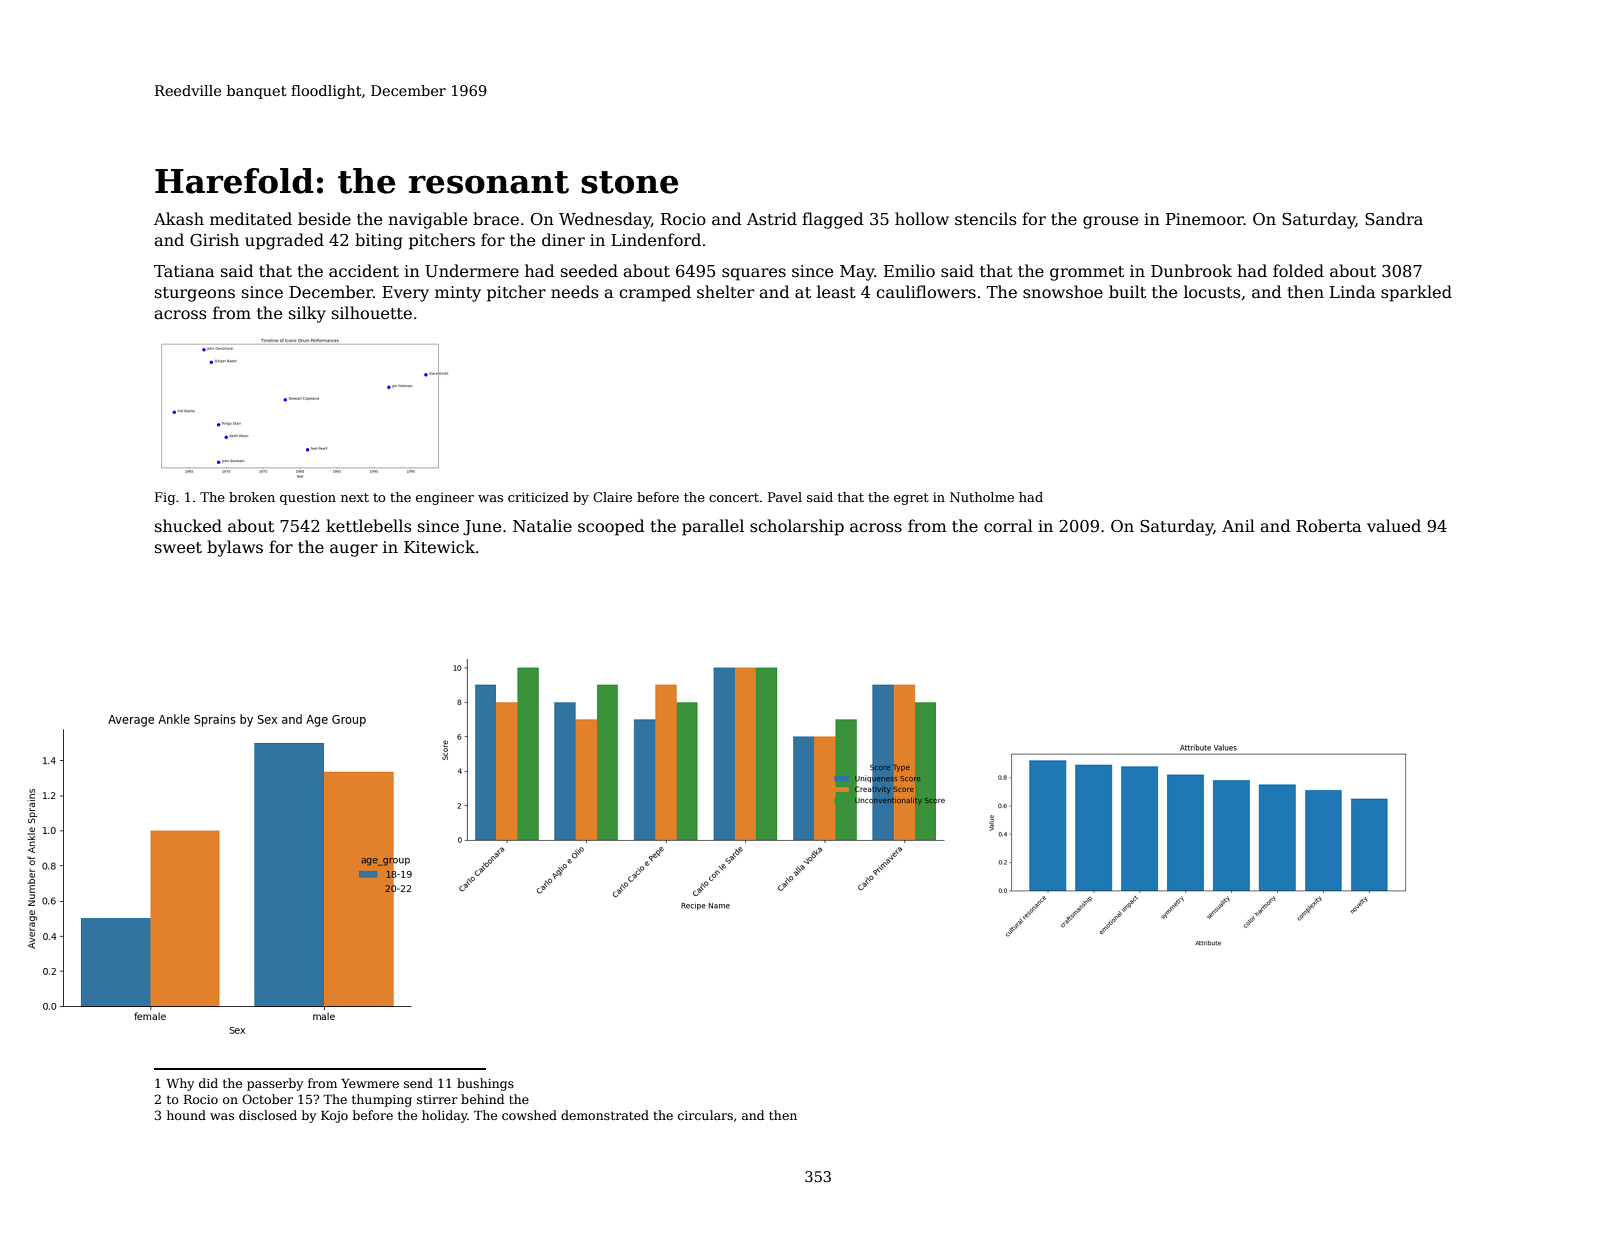 Image resolution: width=1609 pixels, height=1244 pixels. Describe the element at coordinates (833, 220) in the page. I see `flagged` at that location.
